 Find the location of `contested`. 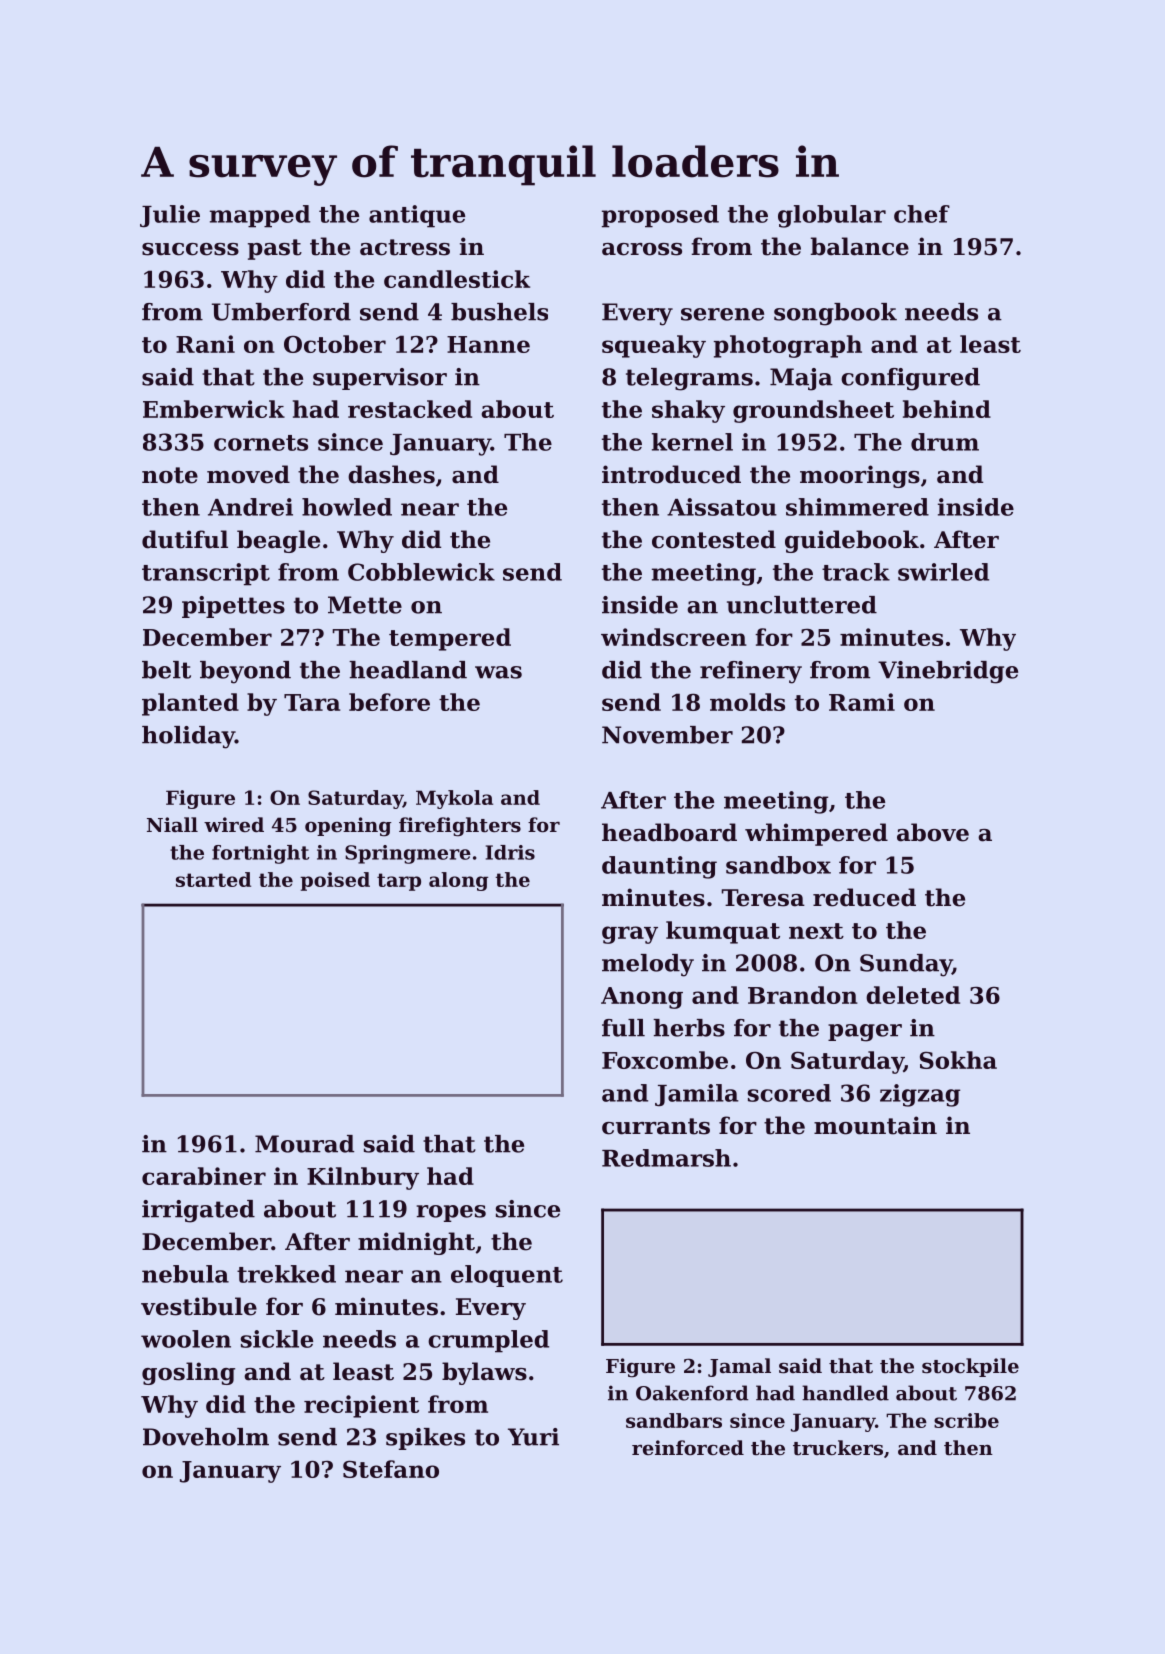

contested is located at coordinates (714, 539).
